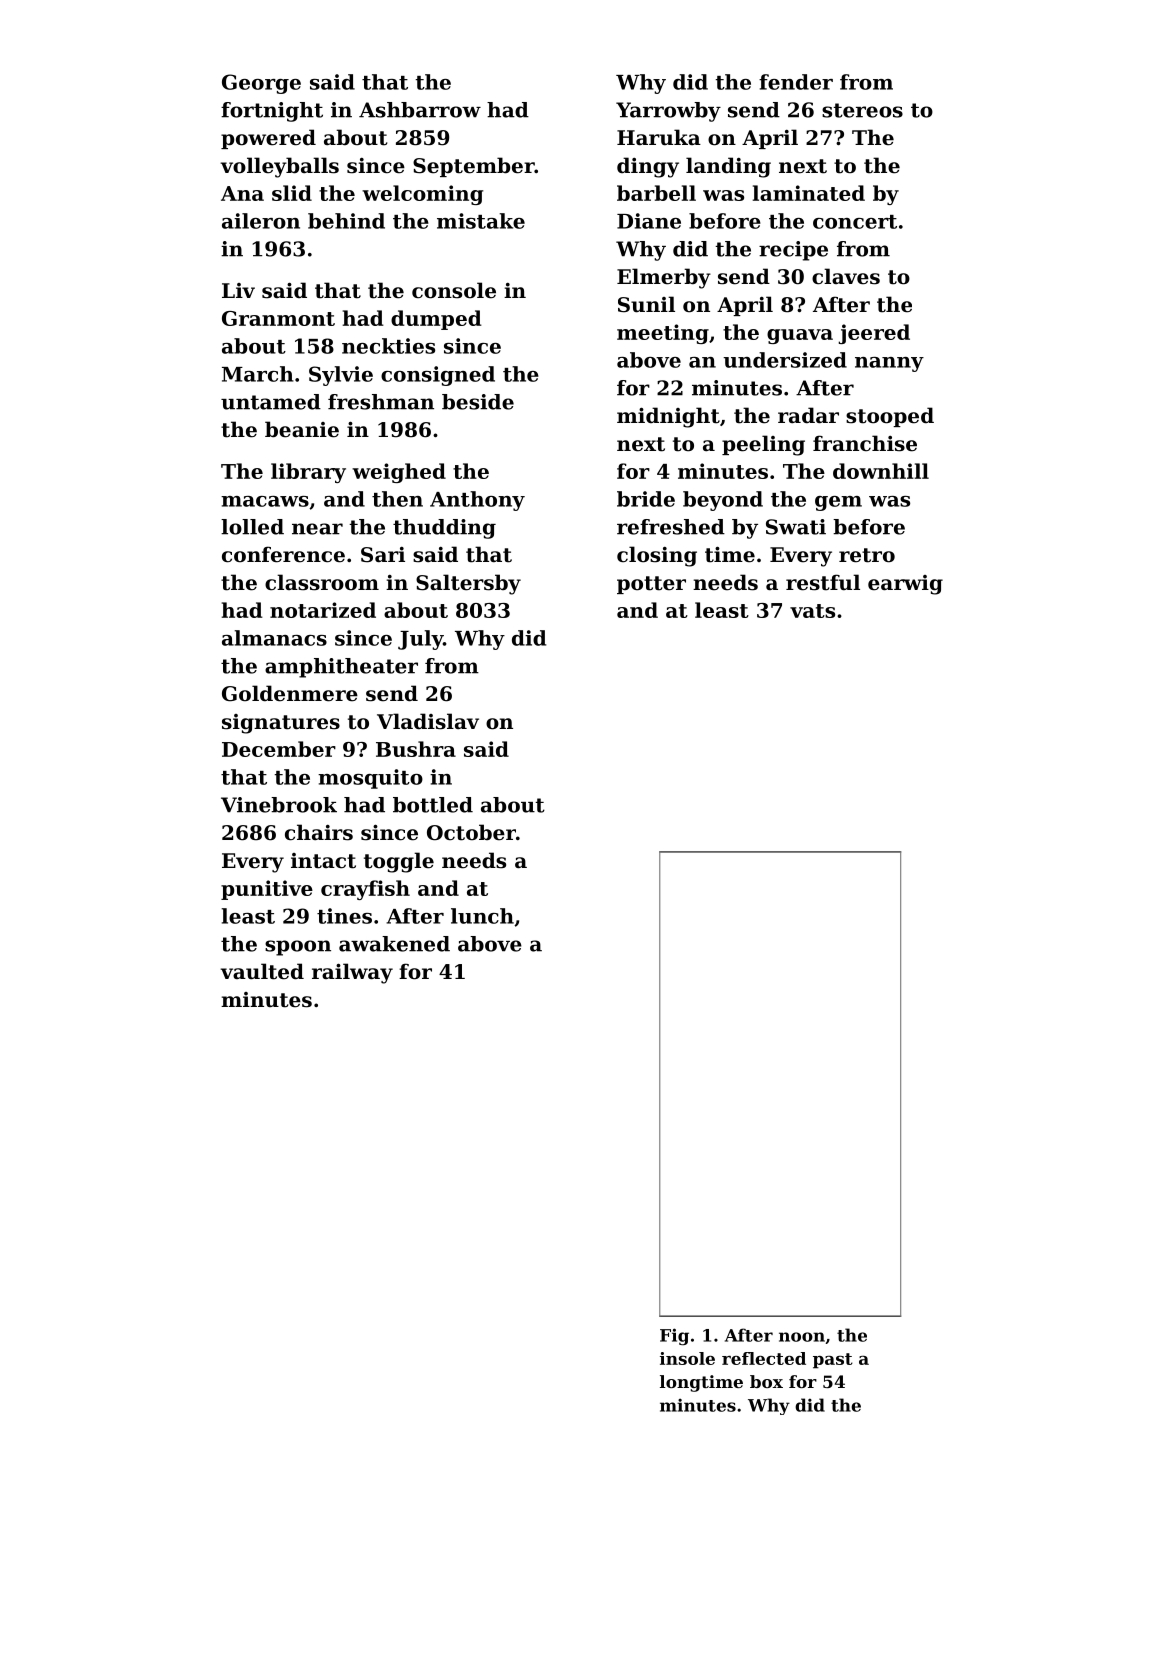 The height and width of the document is (1654, 1165). Describe the element at coordinates (796, 82) in the document. I see `fender` at that location.
